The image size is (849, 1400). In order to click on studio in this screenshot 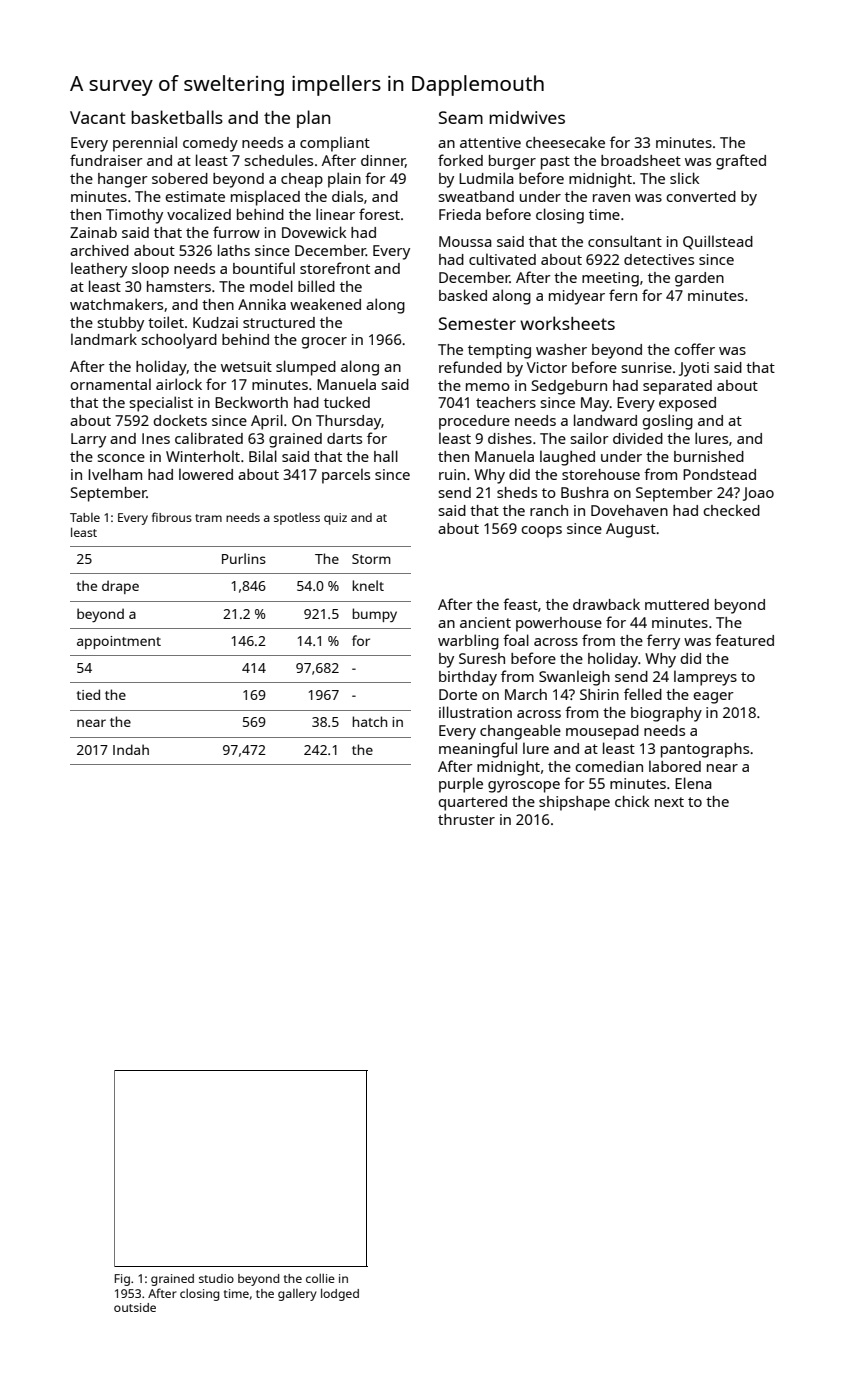, I will do `click(216, 1278)`.
